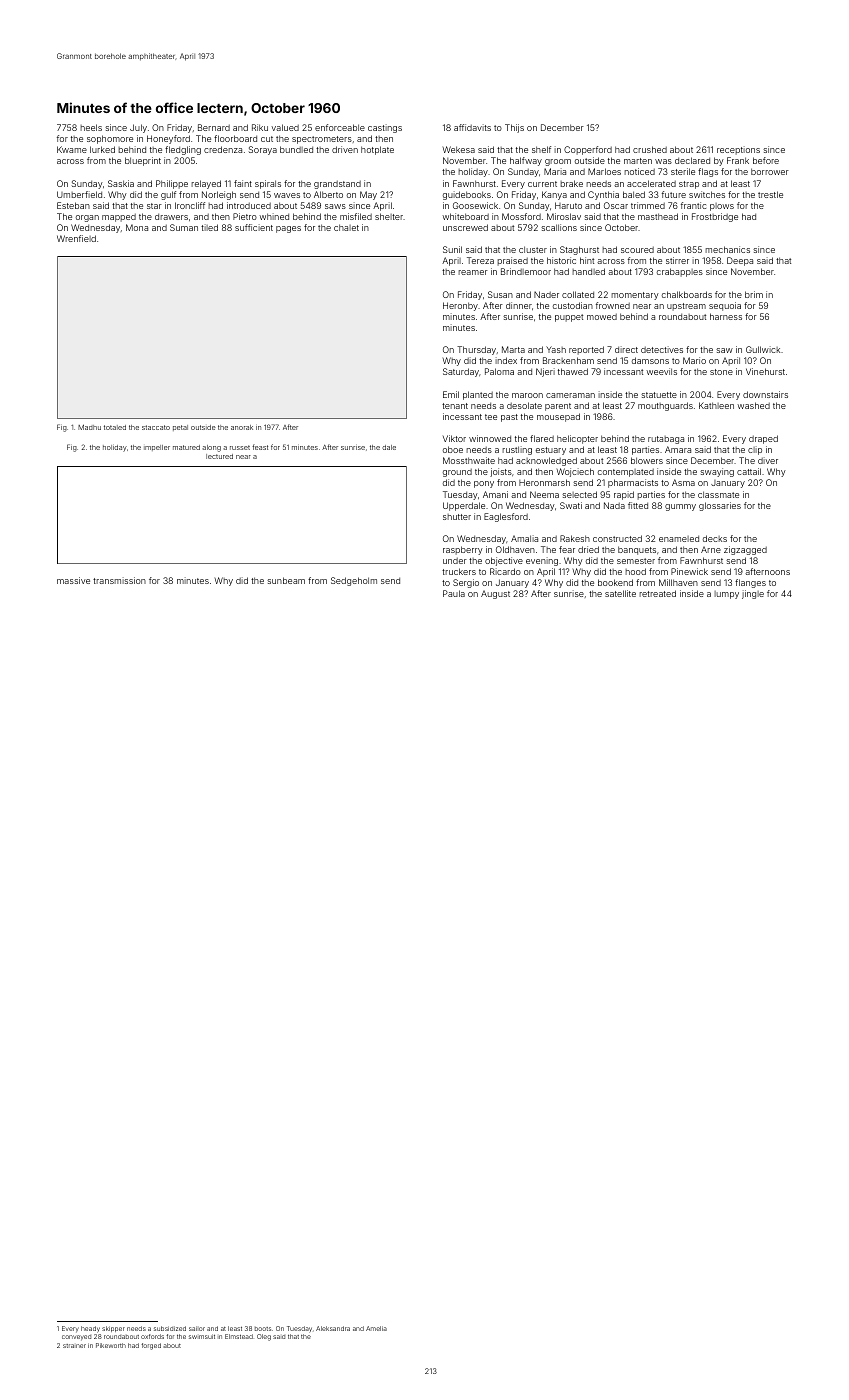 This screenshot has height=1400, width=849. Describe the element at coordinates (376, 1328) in the screenshot. I see `Amelia` at that location.
